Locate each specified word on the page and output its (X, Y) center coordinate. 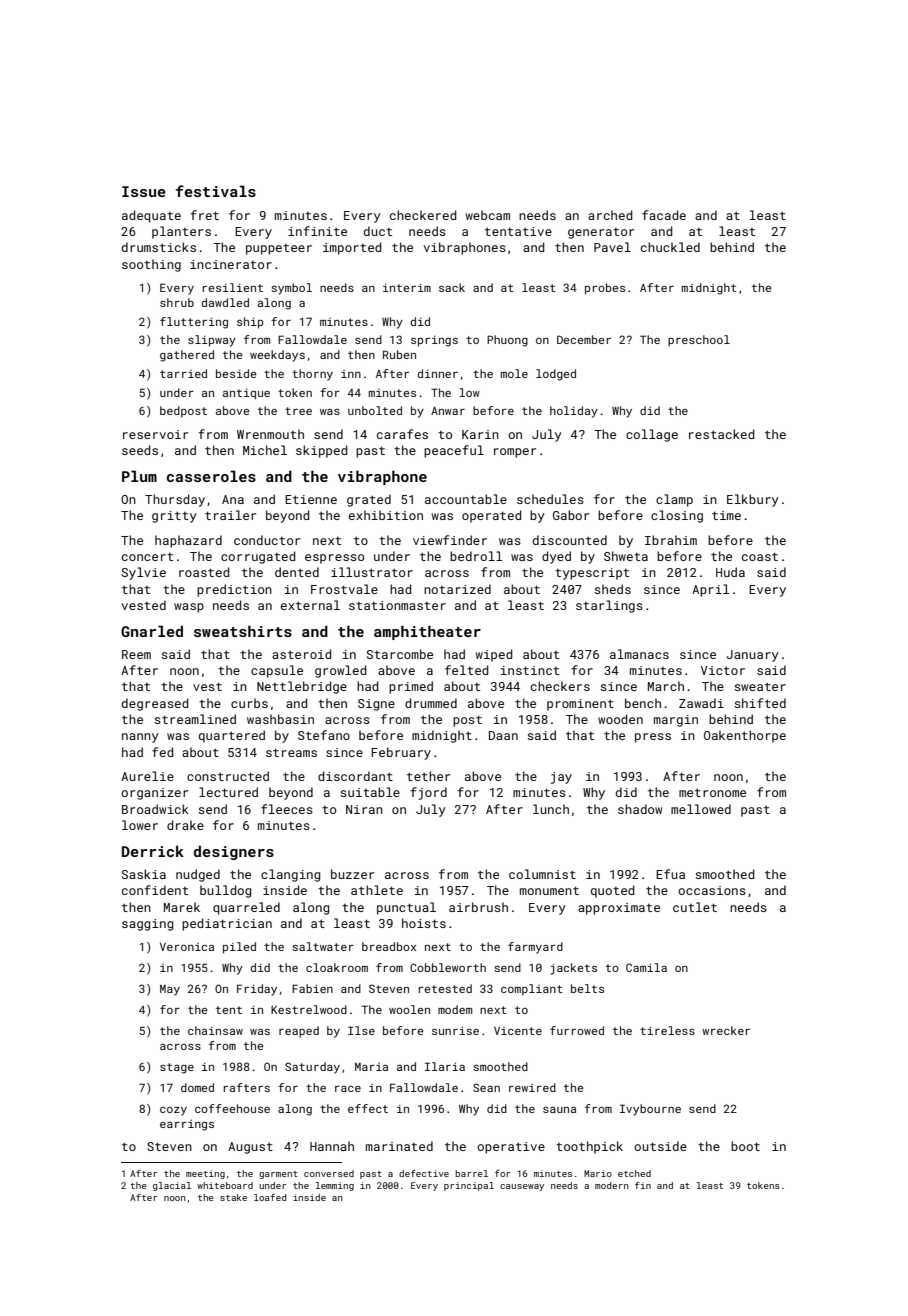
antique (246, 394)
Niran (364, 809)
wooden (620, 719)
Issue (144, 191)
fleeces (287, 809)
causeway (522, 1187)
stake (233, 1197)
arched (610, 215)
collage (652, 435)
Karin (480, 434)
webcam (488, 215)
